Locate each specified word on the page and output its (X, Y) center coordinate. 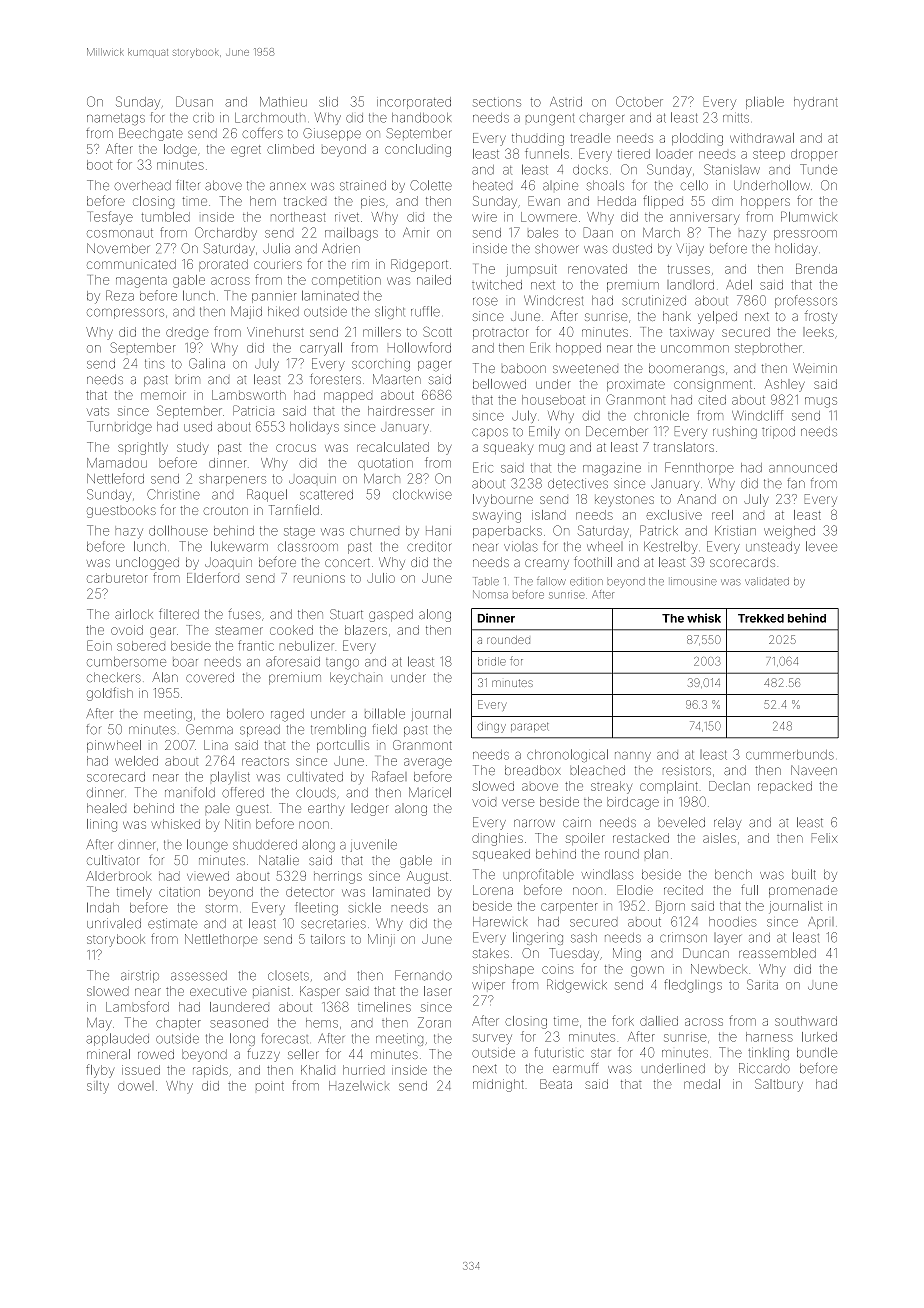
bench (733, 875)
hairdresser (401, 411)
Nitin (237, 824)
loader (674, 154)
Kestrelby (670, 547)
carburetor (117, 578)
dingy (492, 727)
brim (188, 379)
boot (99, 165)
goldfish (110, 694)
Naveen (814, 770)
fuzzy (264, 1055)
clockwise (422, 494)
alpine (560, 186)
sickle (365, 907)
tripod (778, 433)
